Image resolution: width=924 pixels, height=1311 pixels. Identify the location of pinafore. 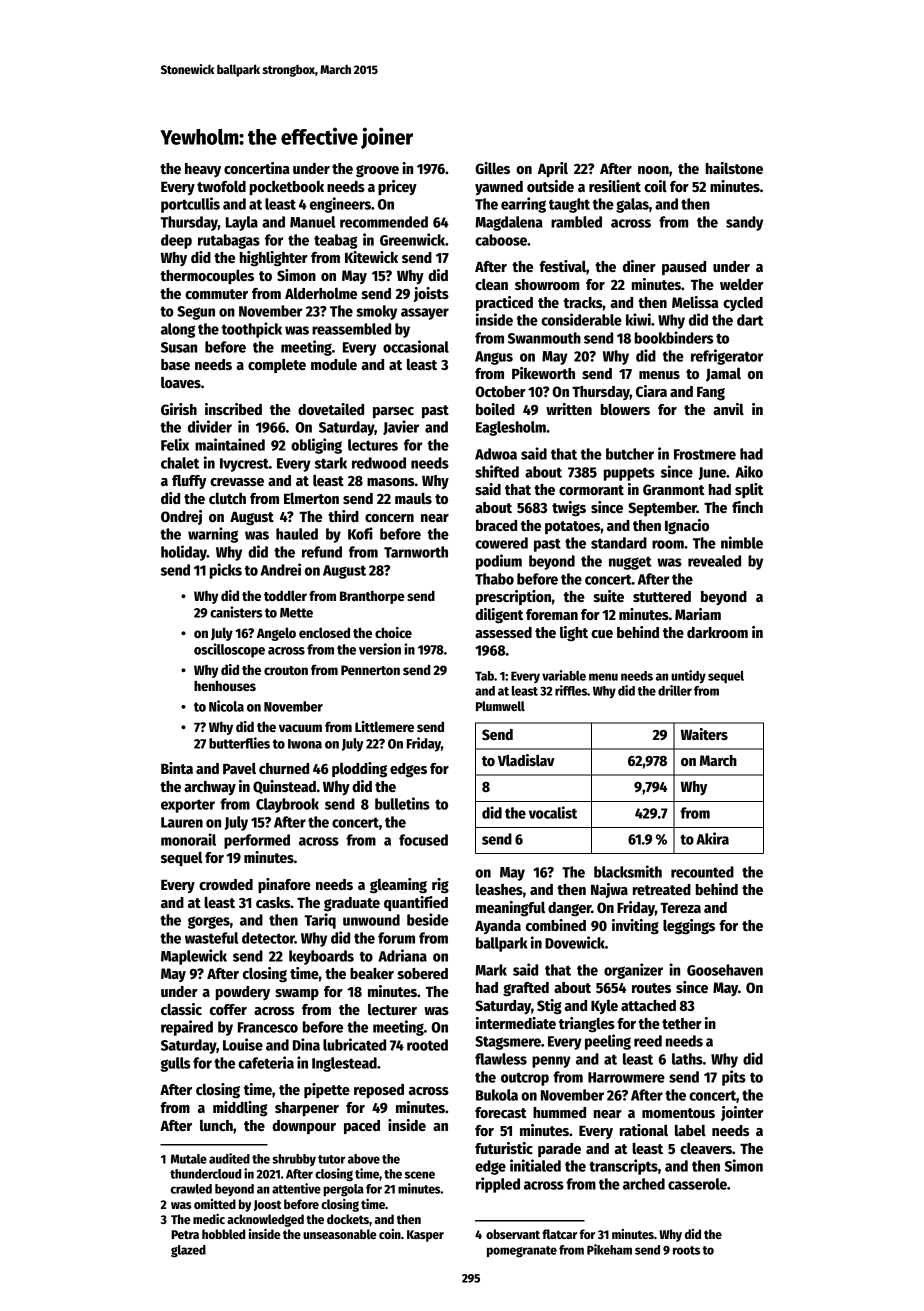
(284, 885).
